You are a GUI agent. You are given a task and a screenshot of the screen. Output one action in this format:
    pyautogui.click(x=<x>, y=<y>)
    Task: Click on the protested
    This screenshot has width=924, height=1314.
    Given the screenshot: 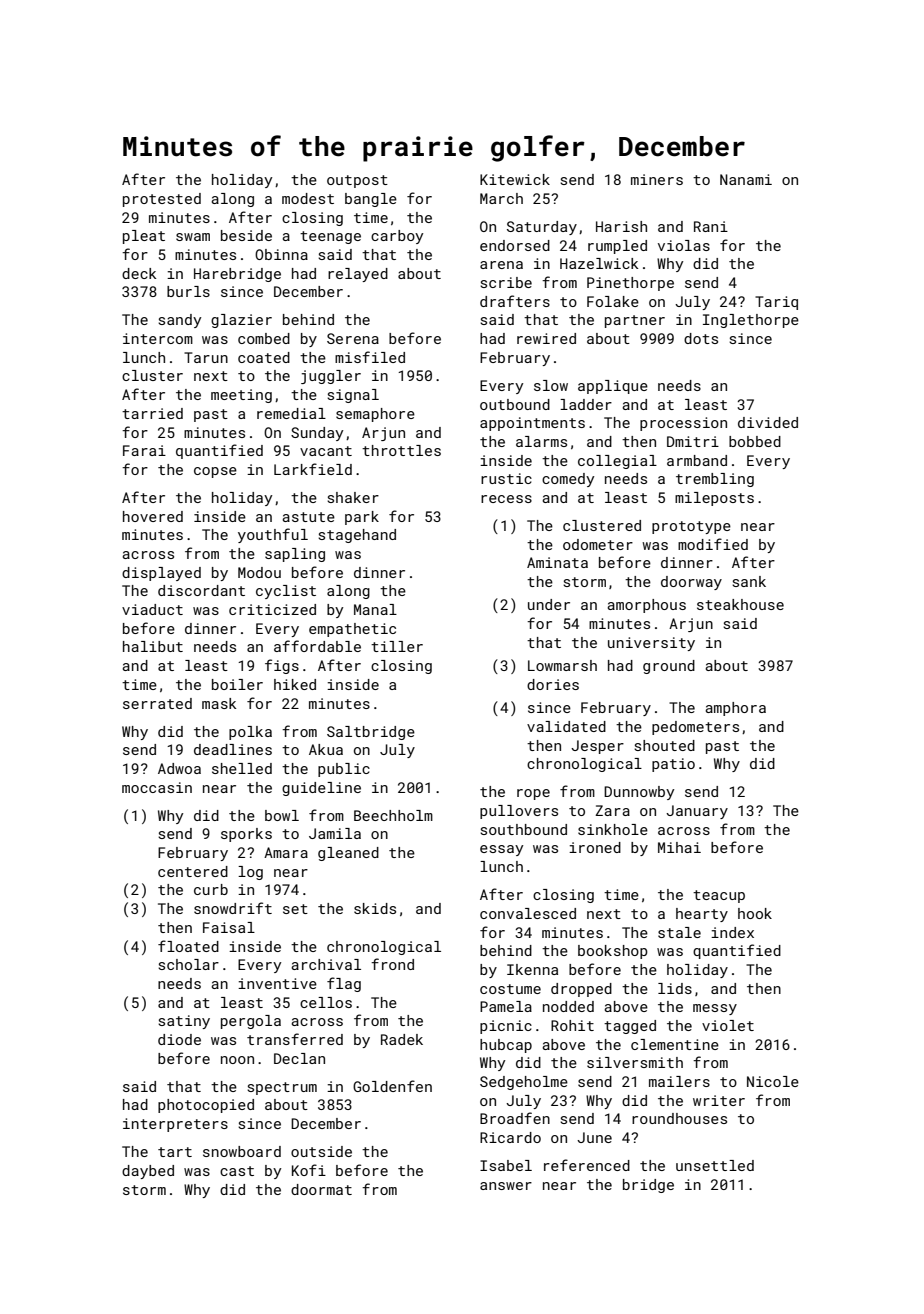 What is the action you would take?
    pyautogui.click(x=162, y=200)
